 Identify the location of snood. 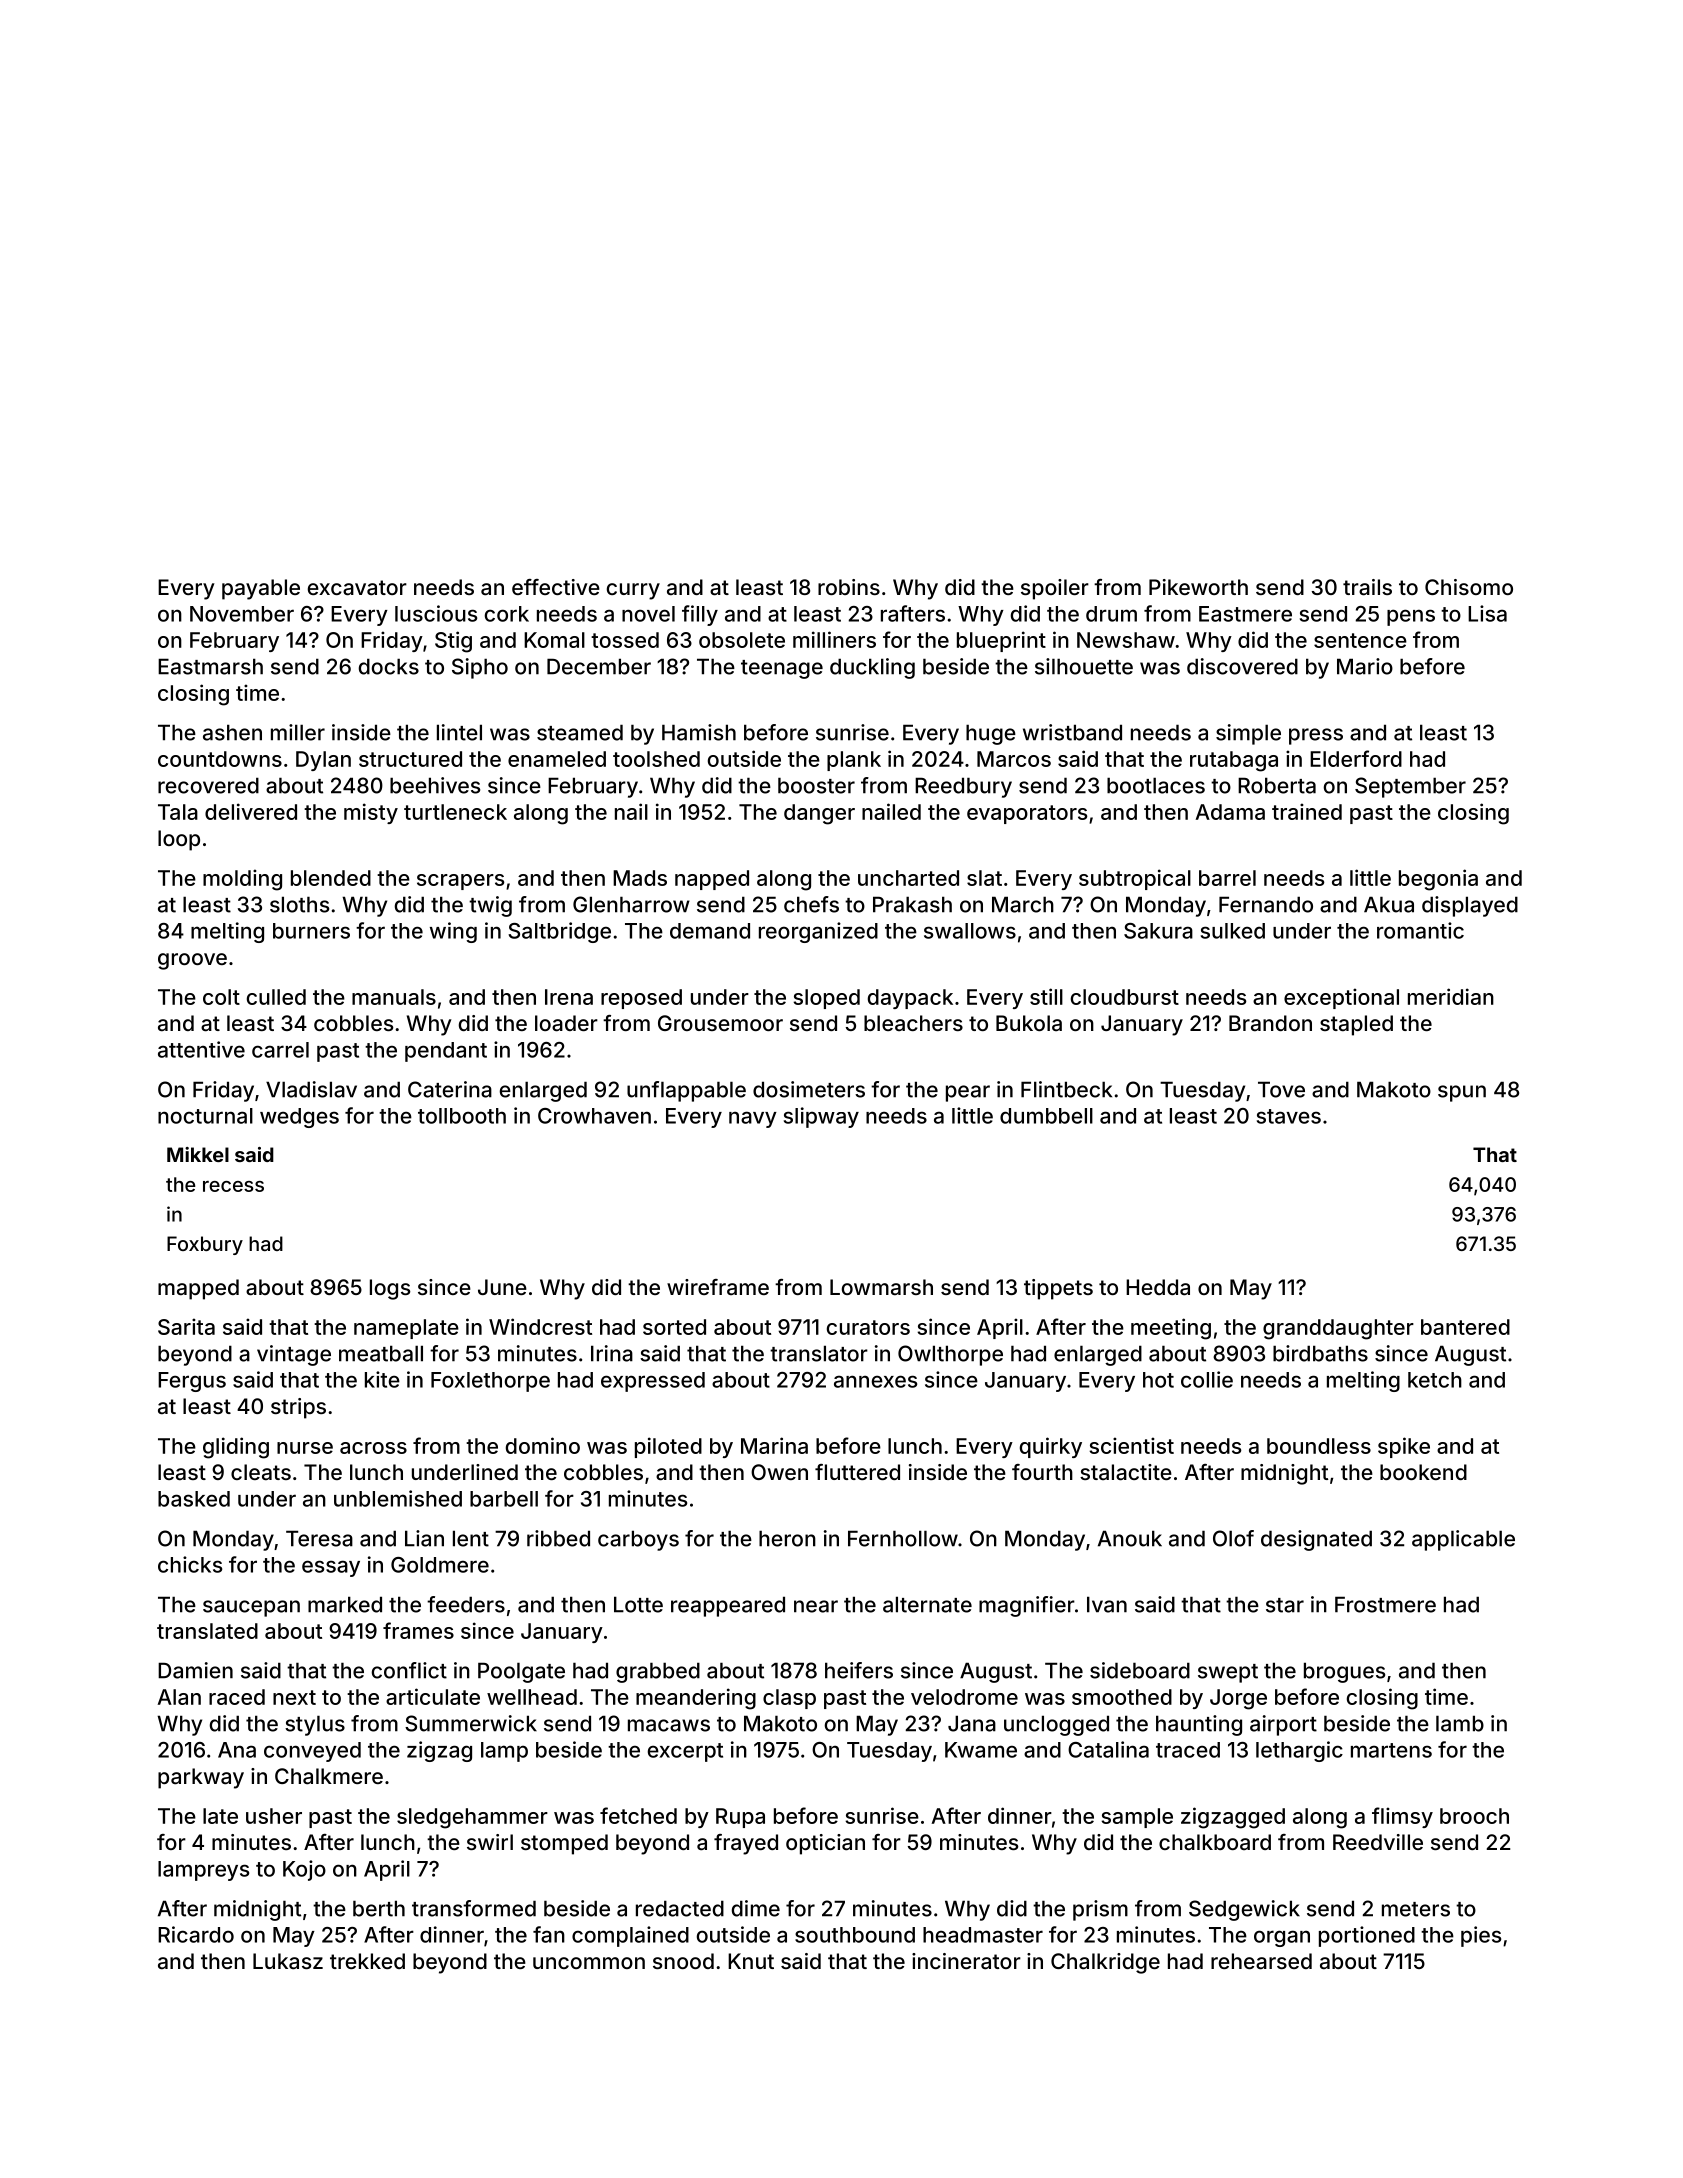
(683, 1961).
